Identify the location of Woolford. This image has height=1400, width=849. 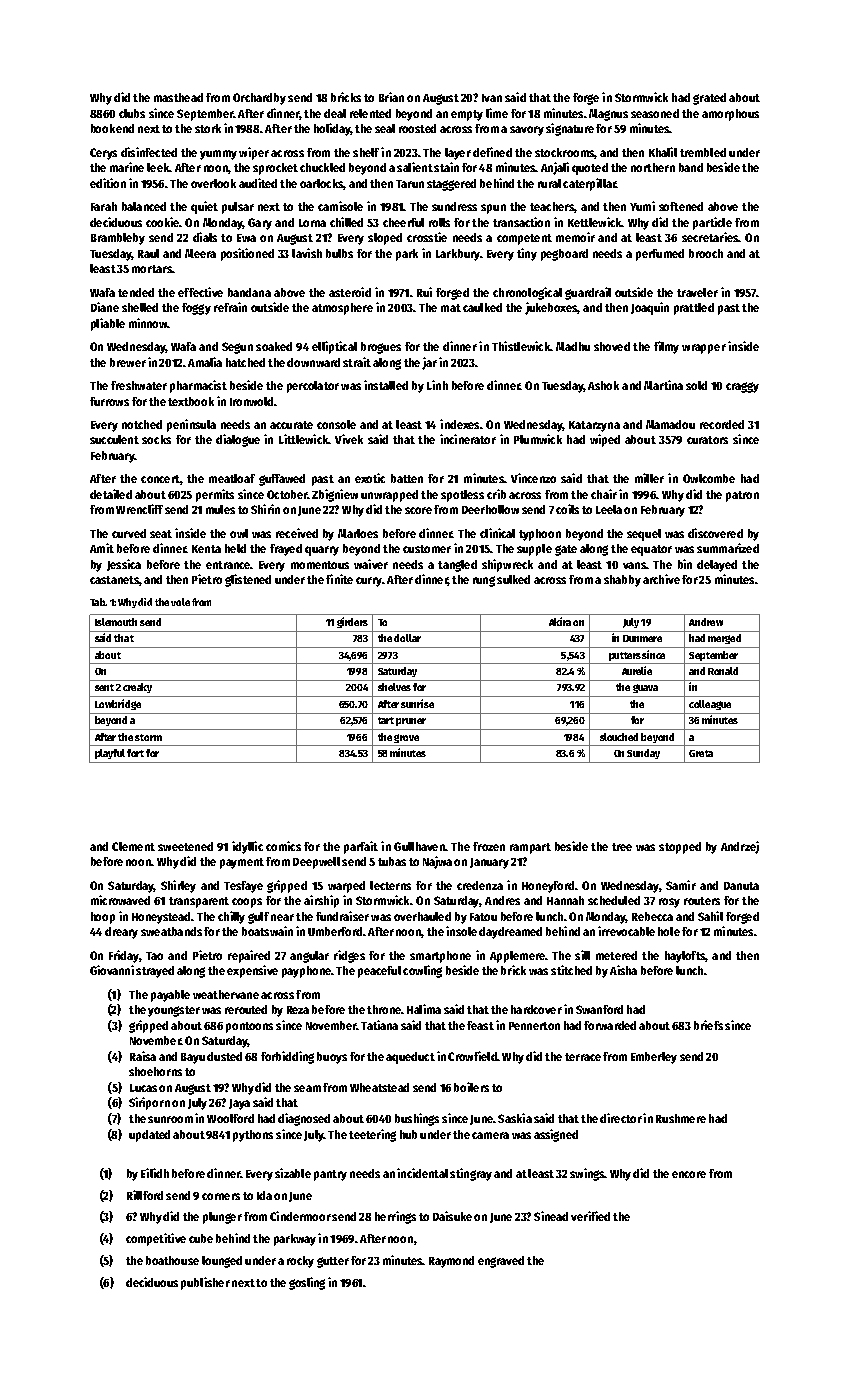
(230, 1118).
